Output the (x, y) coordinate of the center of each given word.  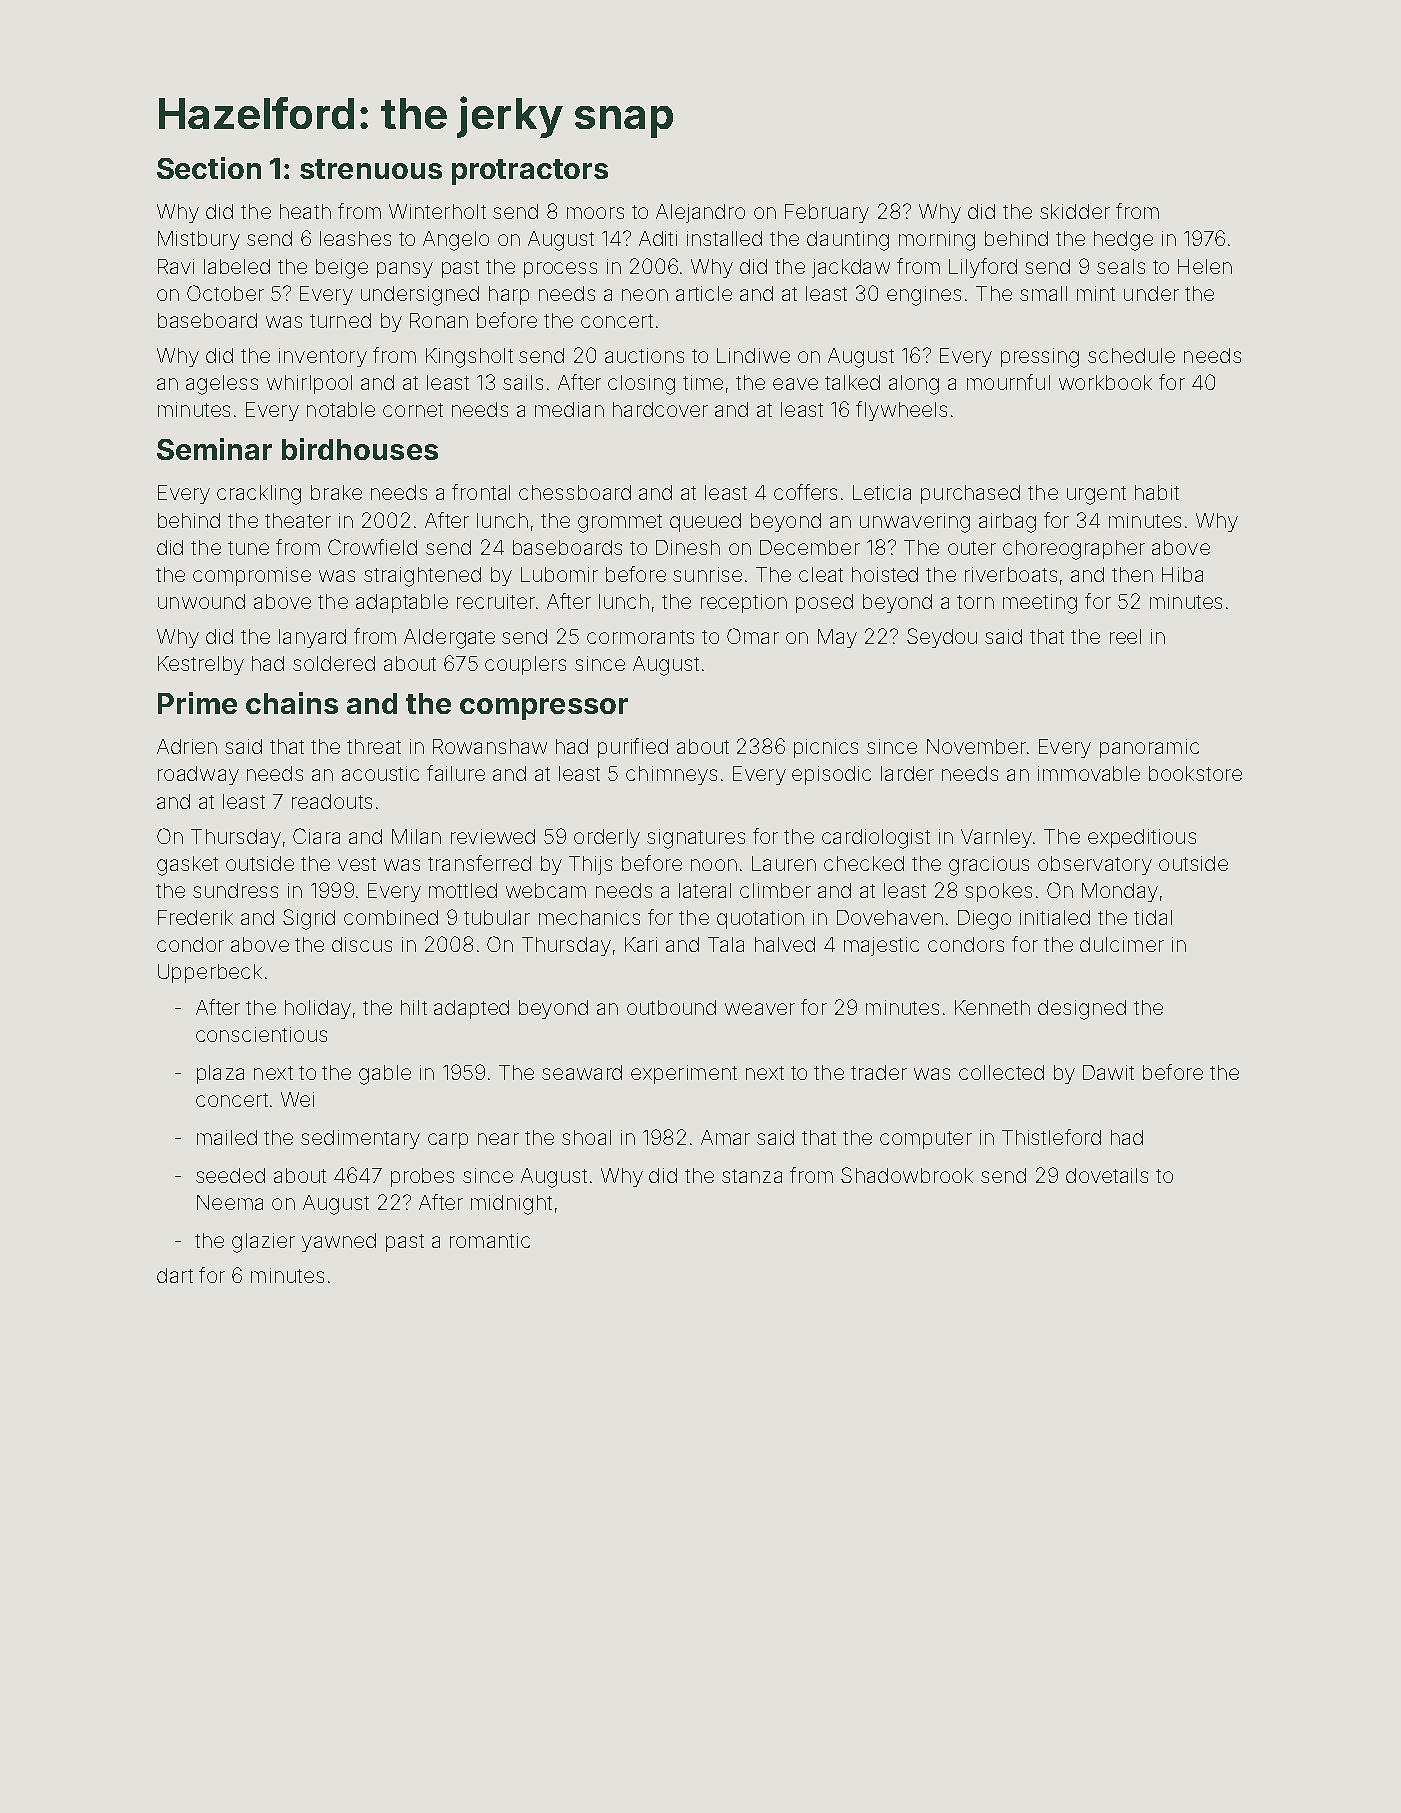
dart (175, 1275)
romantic (490, 1240)
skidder (1075, 211)
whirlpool (309, 384)
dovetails (1107, 1175)
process (560, 270)
